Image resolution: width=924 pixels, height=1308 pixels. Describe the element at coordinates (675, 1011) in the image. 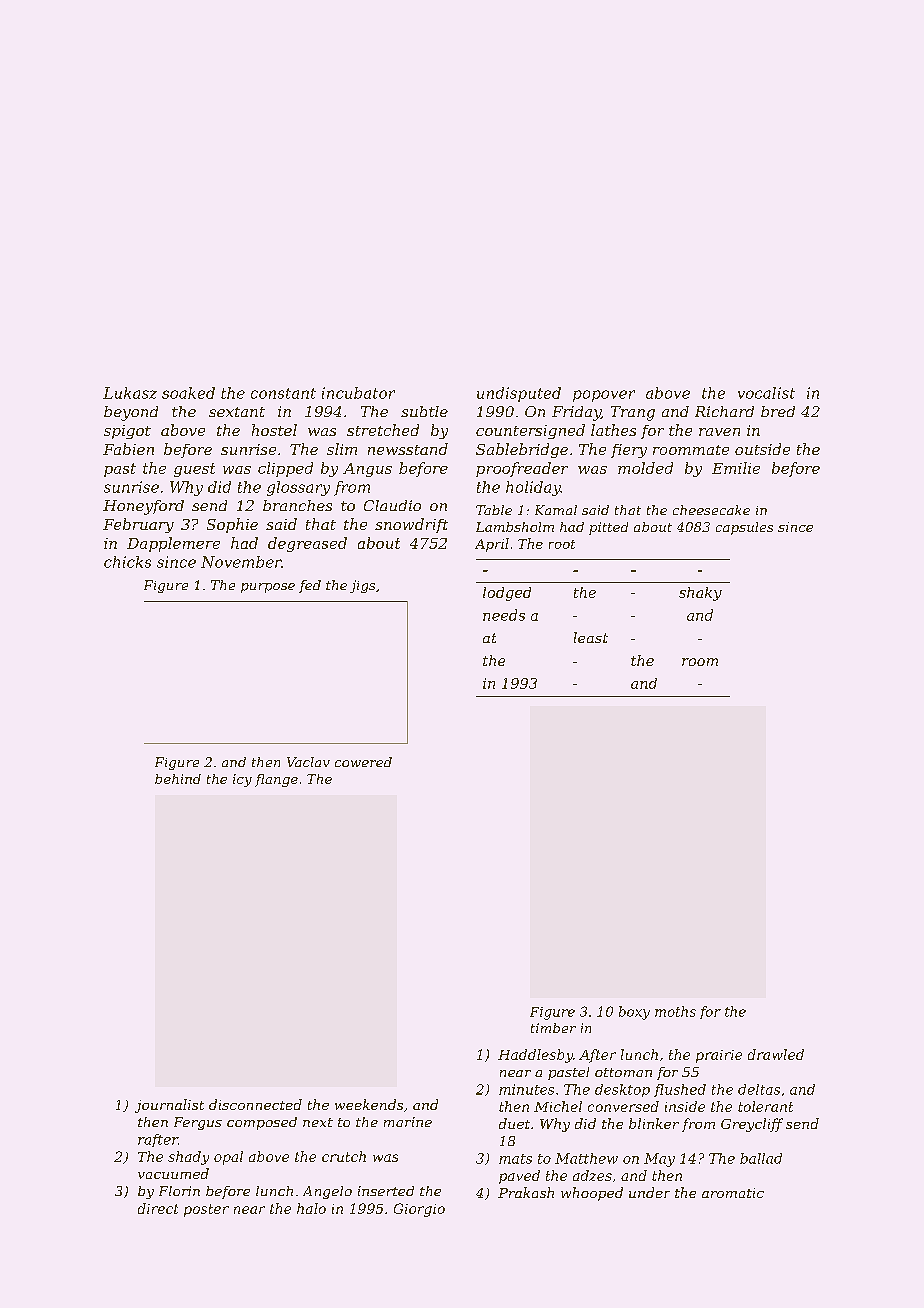

I see `moths` at that location.
